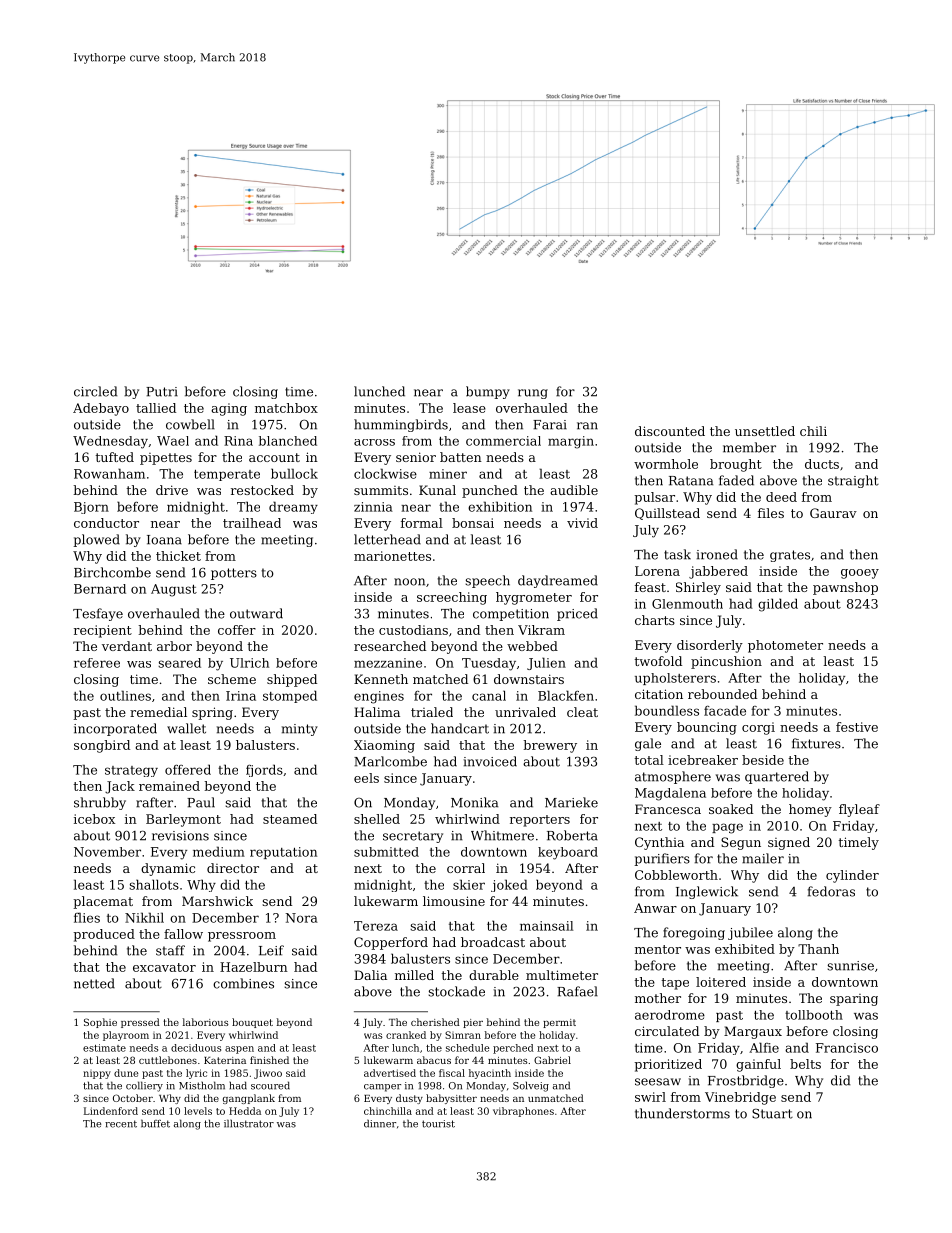 The image size is (952, 1233). Describe the element at coordinates (121, 1124) in the screenshot. I see `recent` at that location.
